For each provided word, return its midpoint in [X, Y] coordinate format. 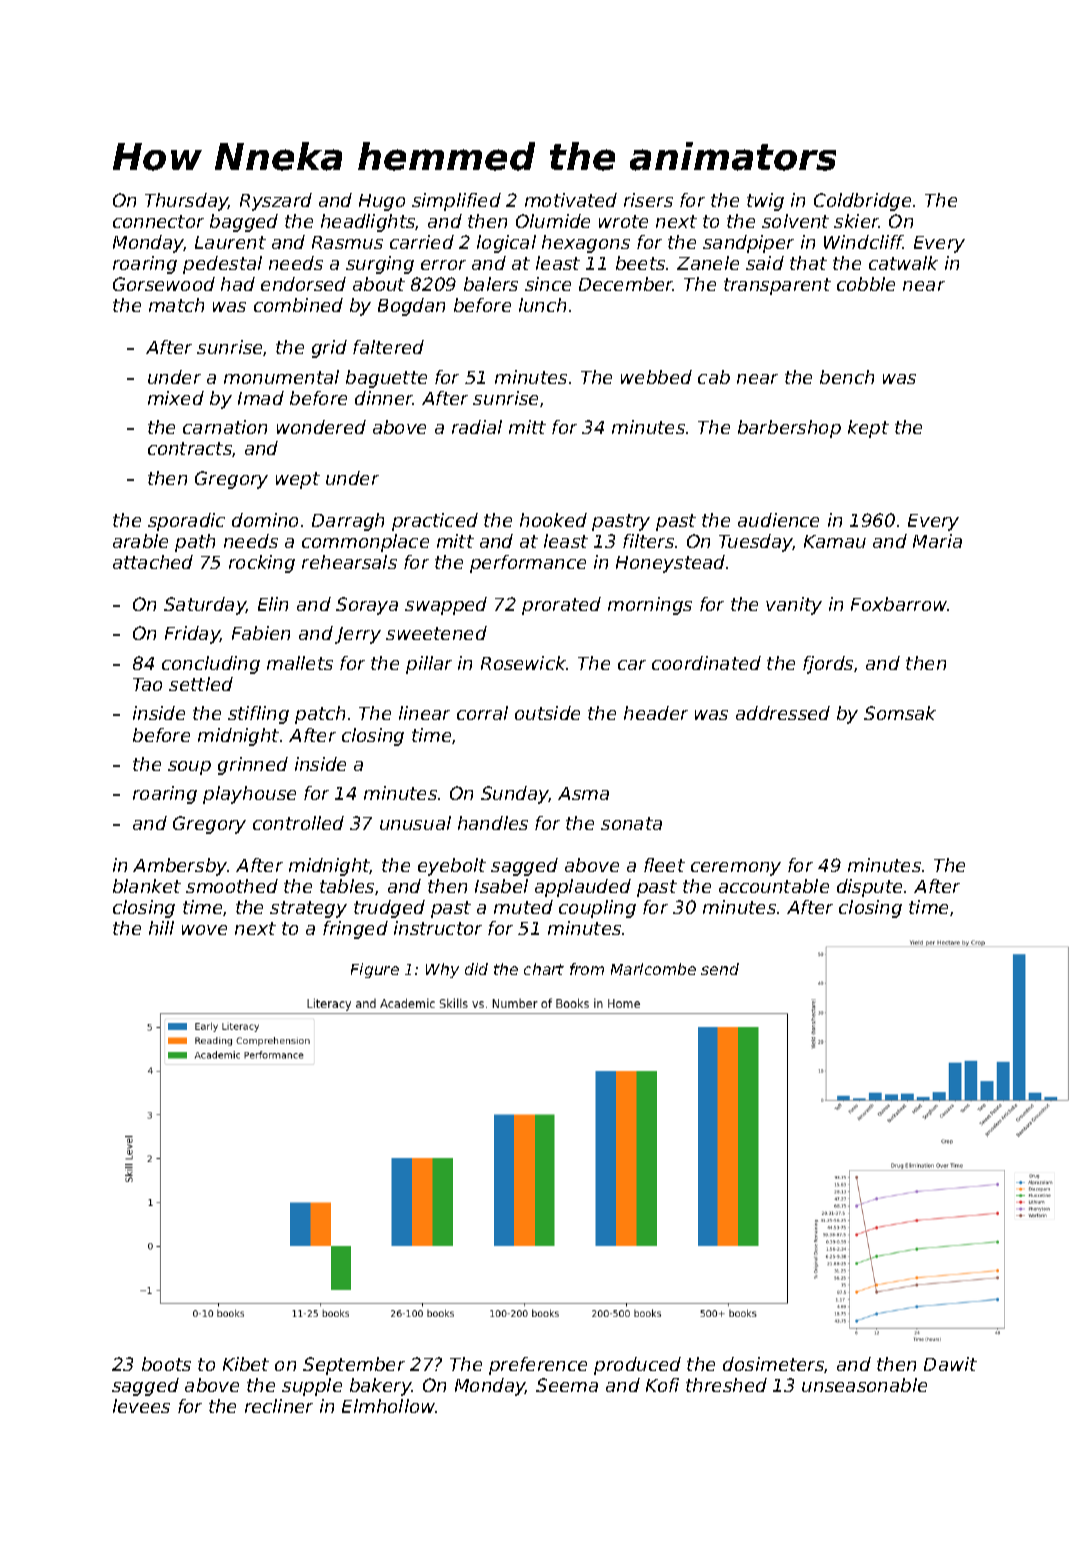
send [720, 969]
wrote [623, 221]
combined [298, 305]
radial [477, 427]
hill [161, 928]
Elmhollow [388, 1406]
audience [778, 520]
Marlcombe [653, 969]
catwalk [903, 263]
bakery [381, 1387]
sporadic [186, 522]
